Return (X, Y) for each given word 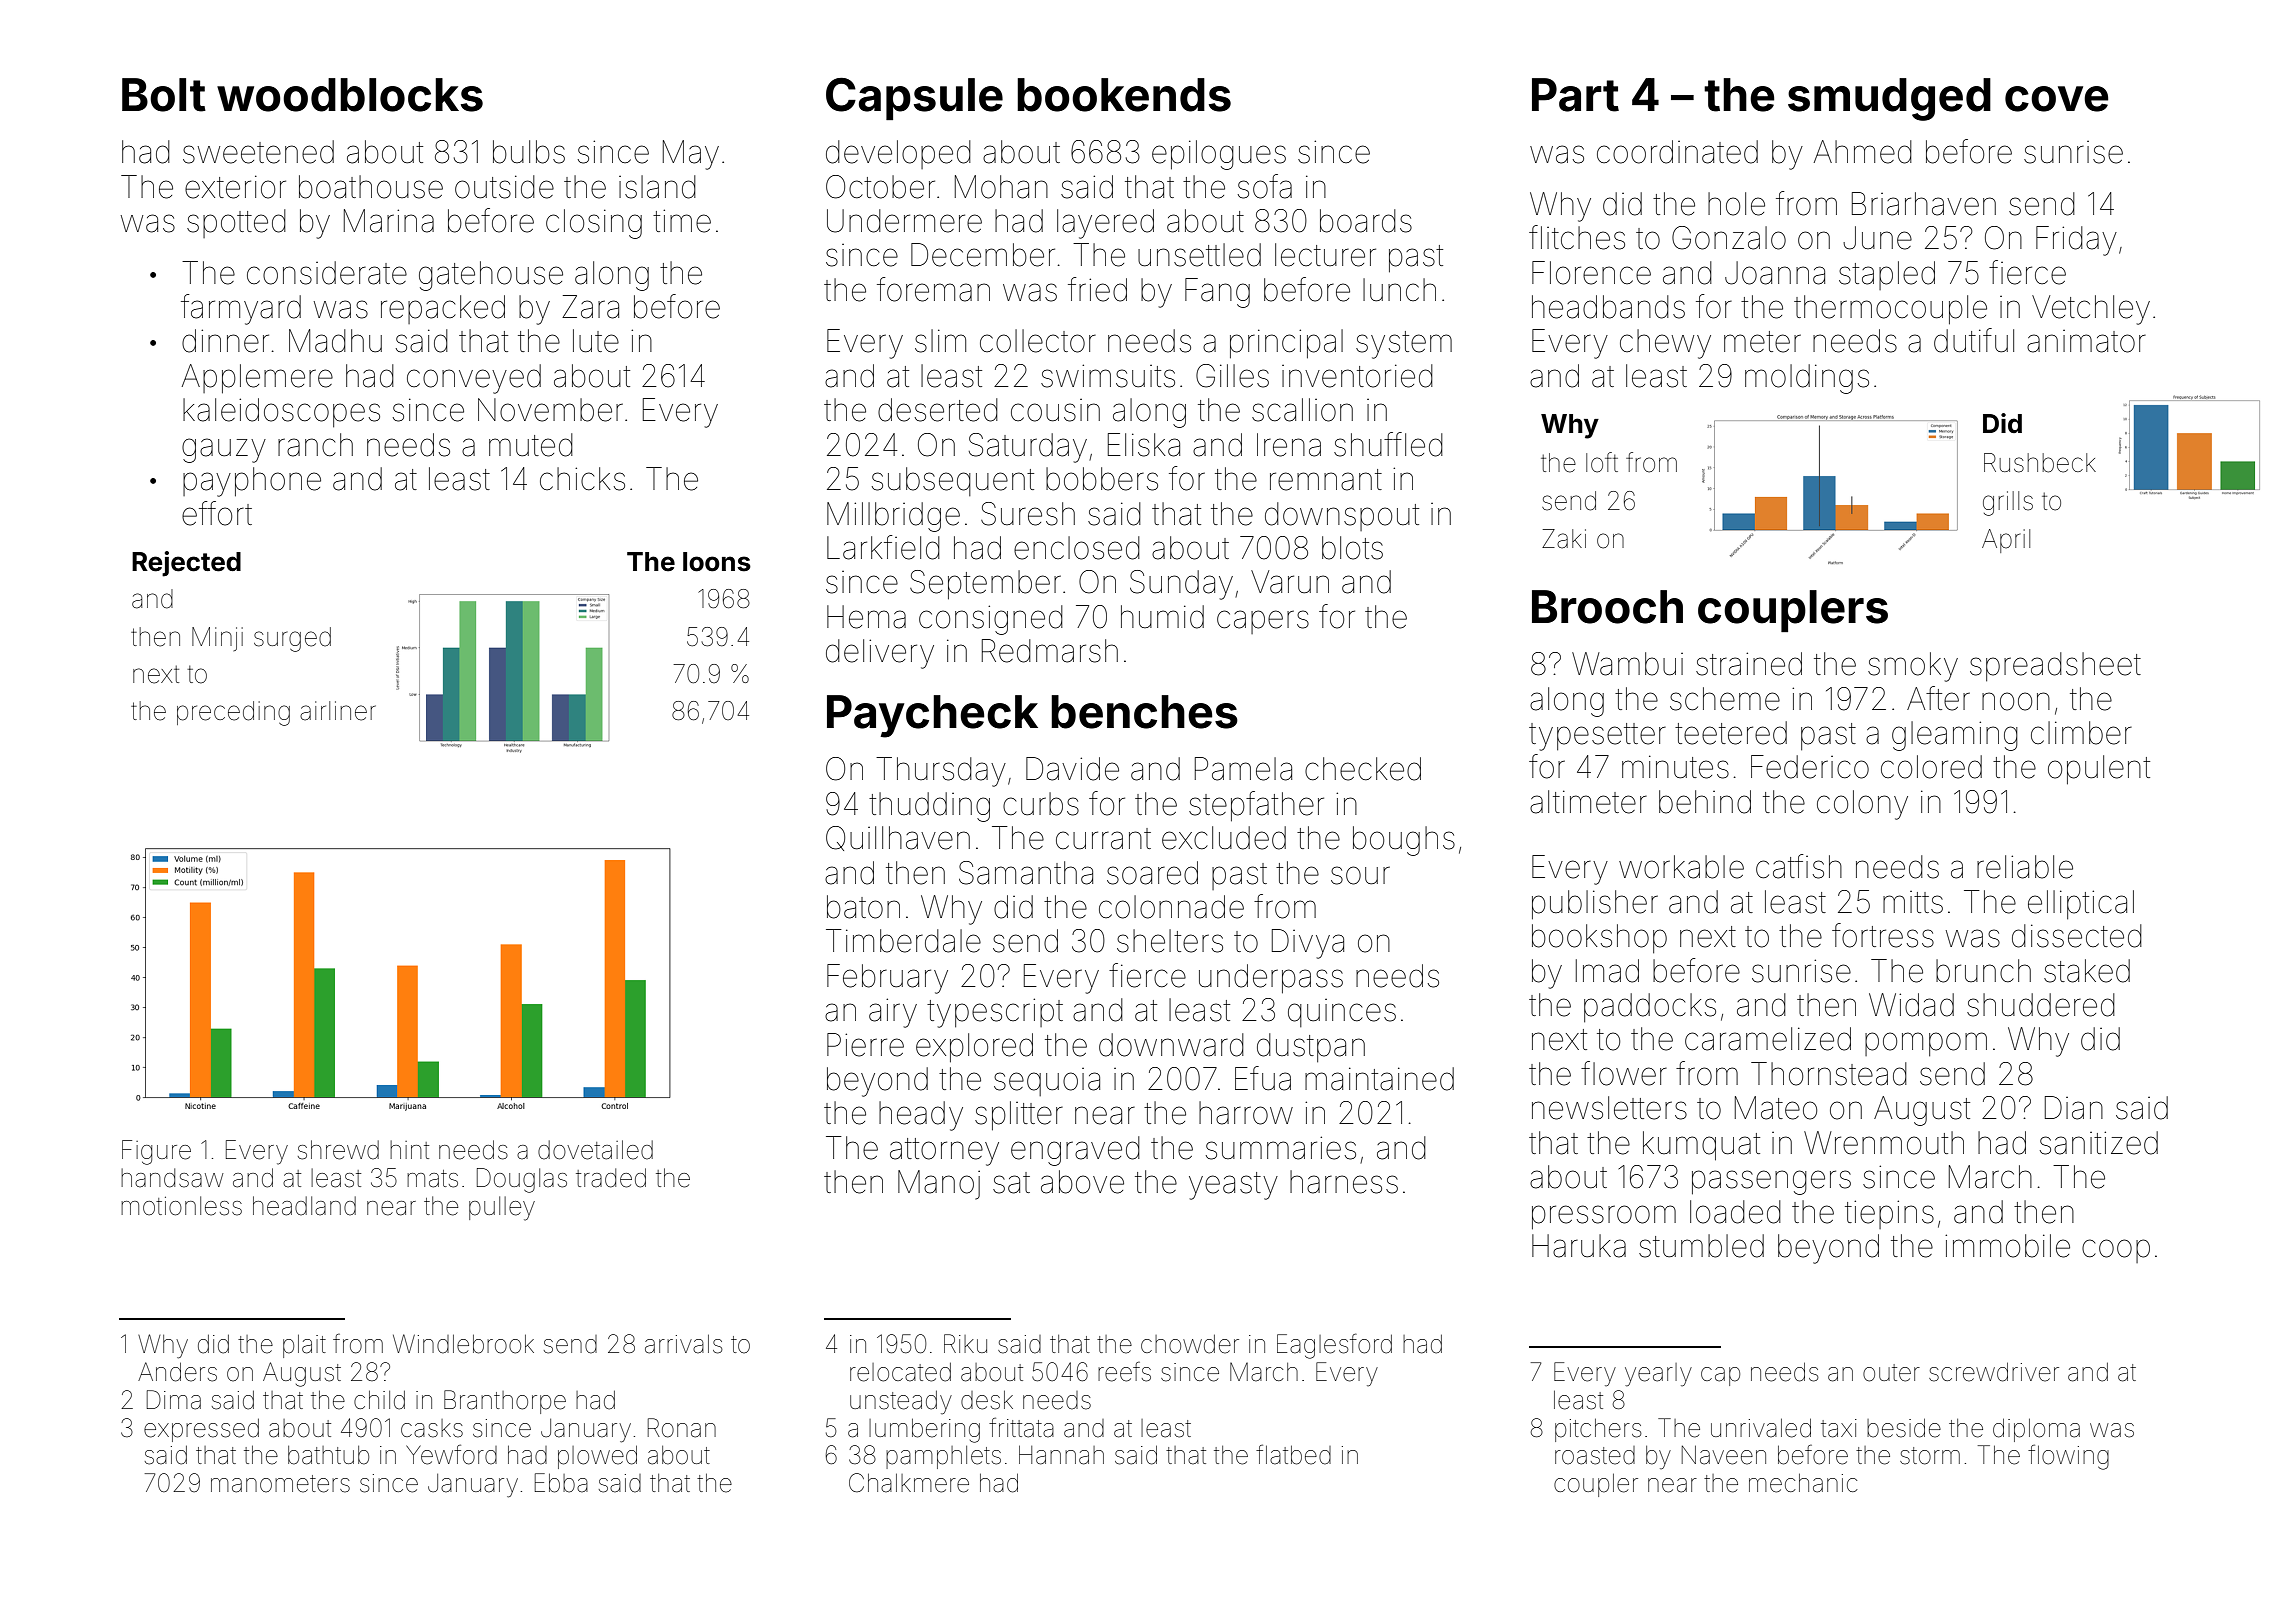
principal (1286, 343)
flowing (2068, 1457)
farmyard (241, 309)
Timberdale (903, 941)
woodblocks (350, 95)
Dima (174, 1400)
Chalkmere (909, 1483)
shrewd (338, 1150)
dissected (2077, 936)
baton (863, 907)
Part (1575, 95)
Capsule (914, 99)
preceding (233, 713)
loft (1602, 462)
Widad (1911, 1005)
